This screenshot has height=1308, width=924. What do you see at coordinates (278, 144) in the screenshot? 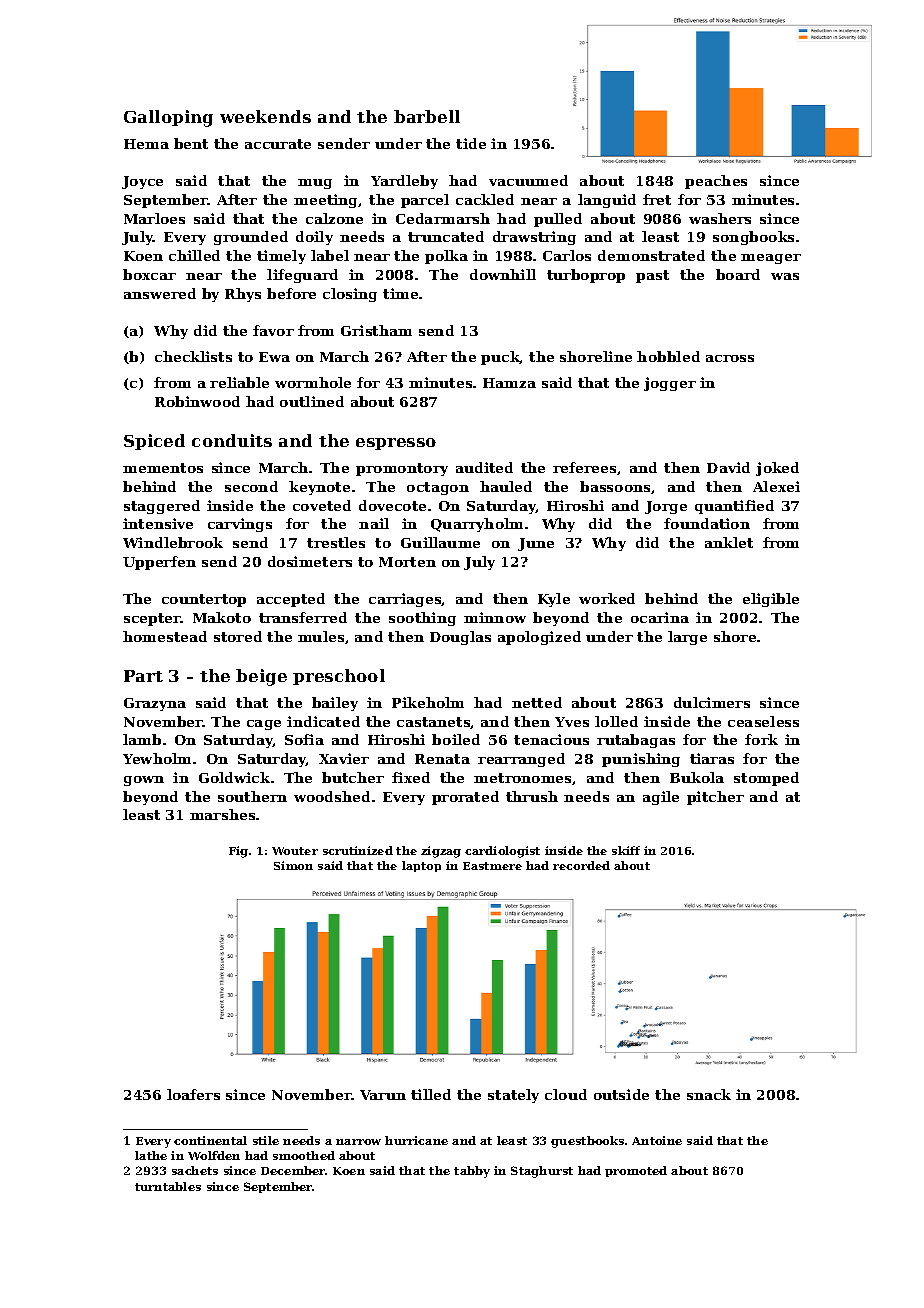
I see `accurate` at bounding box center [278, 144].
